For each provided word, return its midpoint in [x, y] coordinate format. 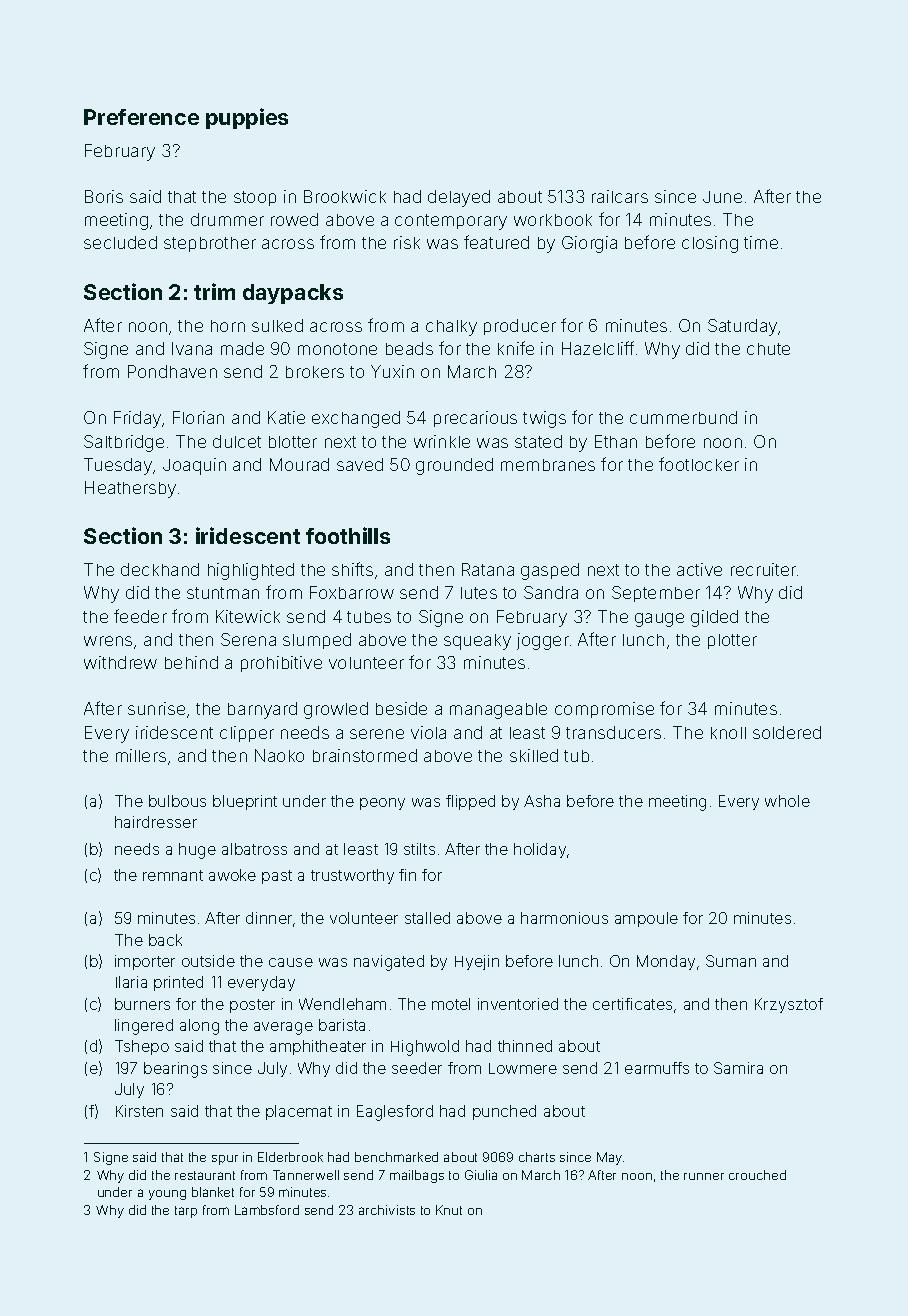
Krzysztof [789, 1005]
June [722, 197]
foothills [348, 535]
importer [145, 962]
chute [768, 349]
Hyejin [477, 962]
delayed [459, 198]
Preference [141, 117]
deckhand [160, 569]
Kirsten [139, 1111]
